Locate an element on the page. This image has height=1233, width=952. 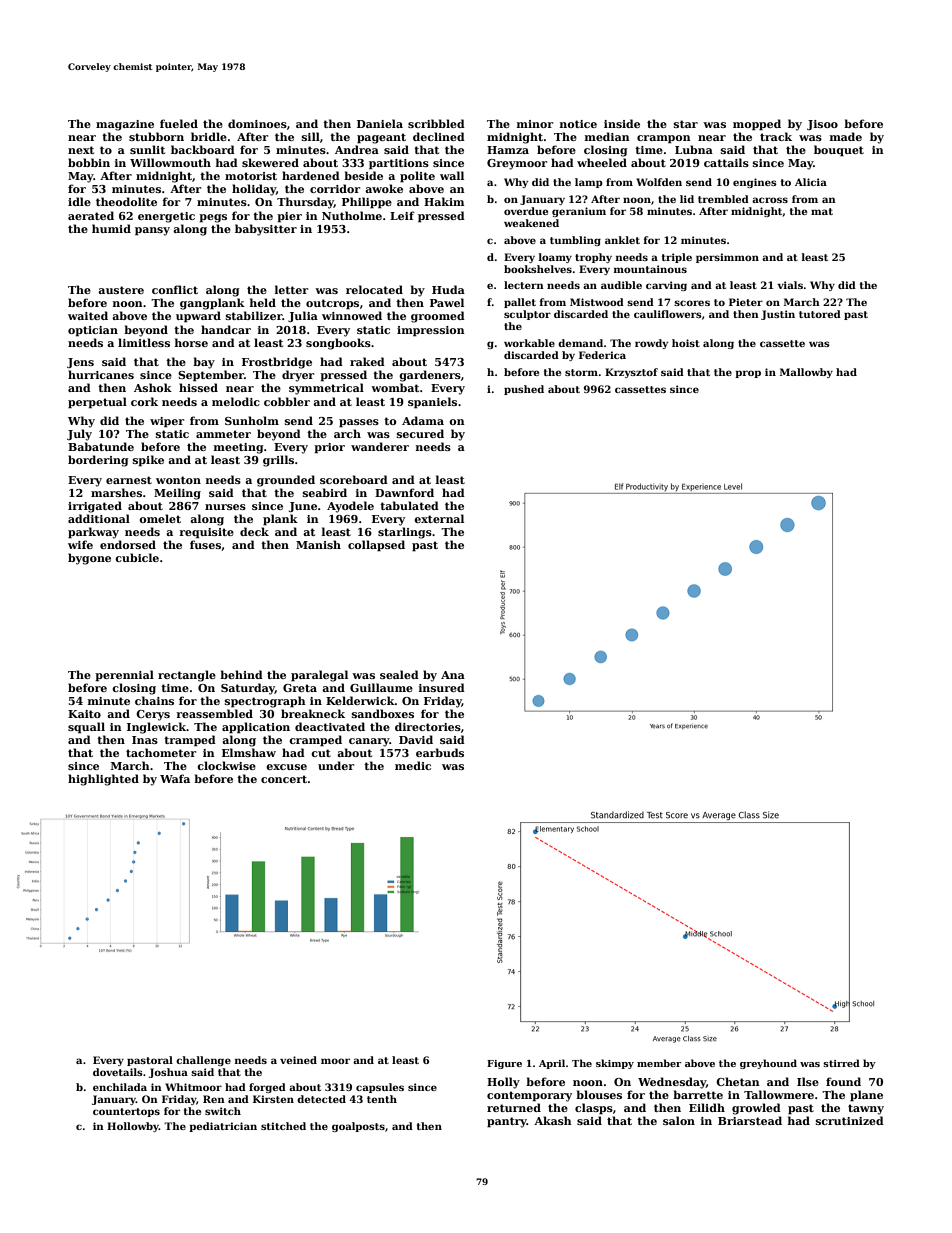
rectangle is located at coordinates (187, 676).
